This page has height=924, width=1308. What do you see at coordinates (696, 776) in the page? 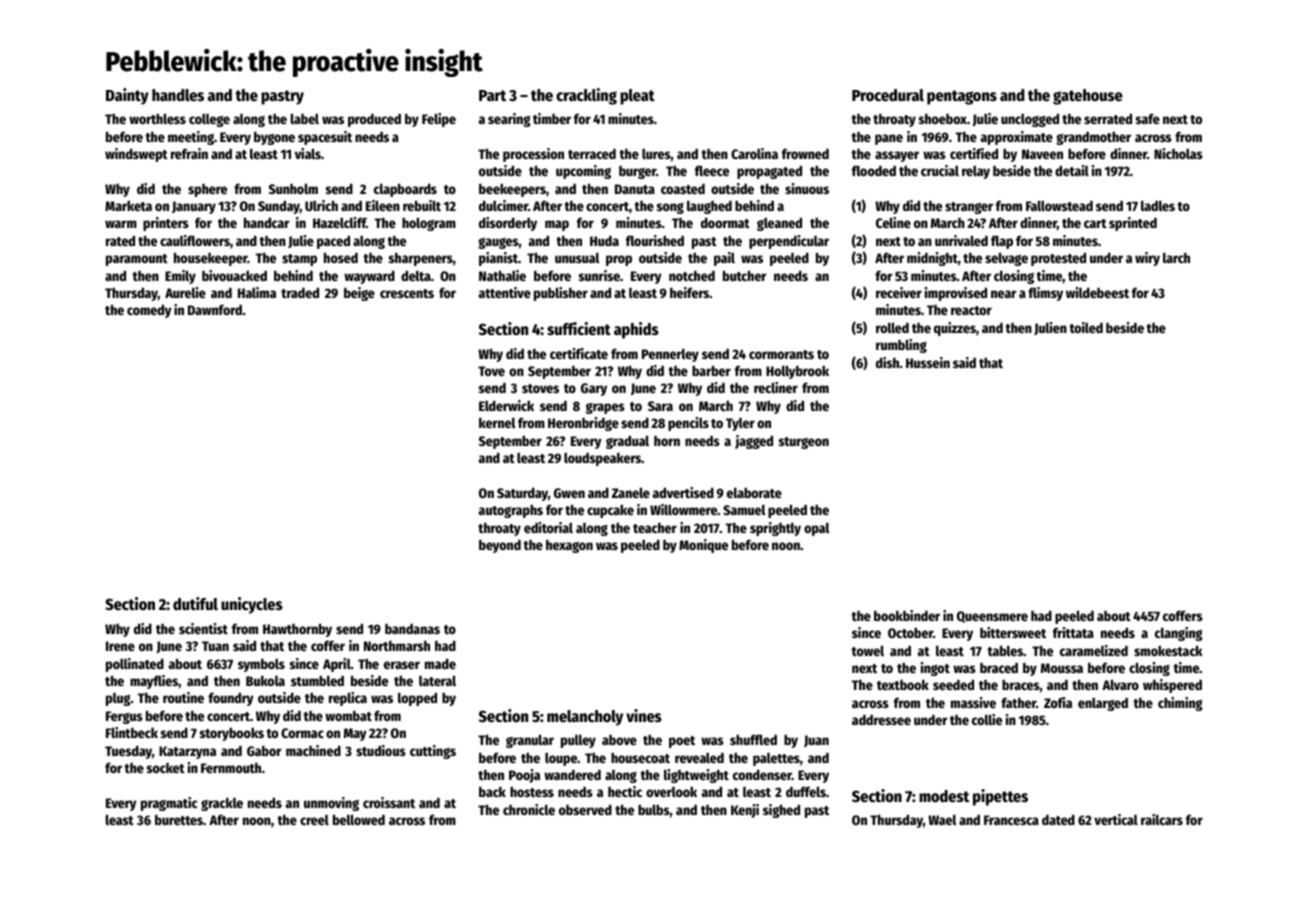
I see `lightweight` at bounding box center [696, 776].
